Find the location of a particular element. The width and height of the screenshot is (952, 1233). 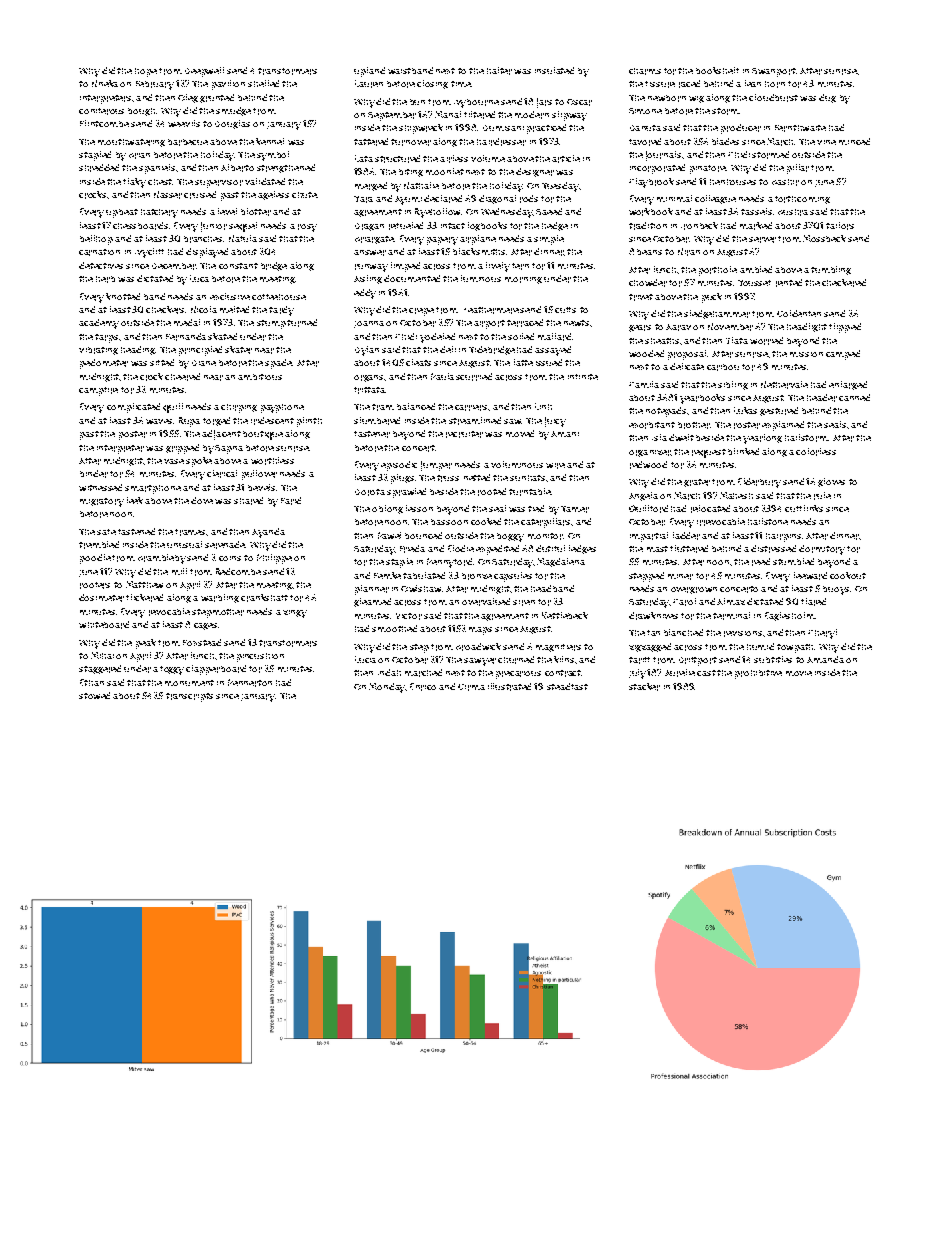

Swanport is located at coordinates (774, 72).
